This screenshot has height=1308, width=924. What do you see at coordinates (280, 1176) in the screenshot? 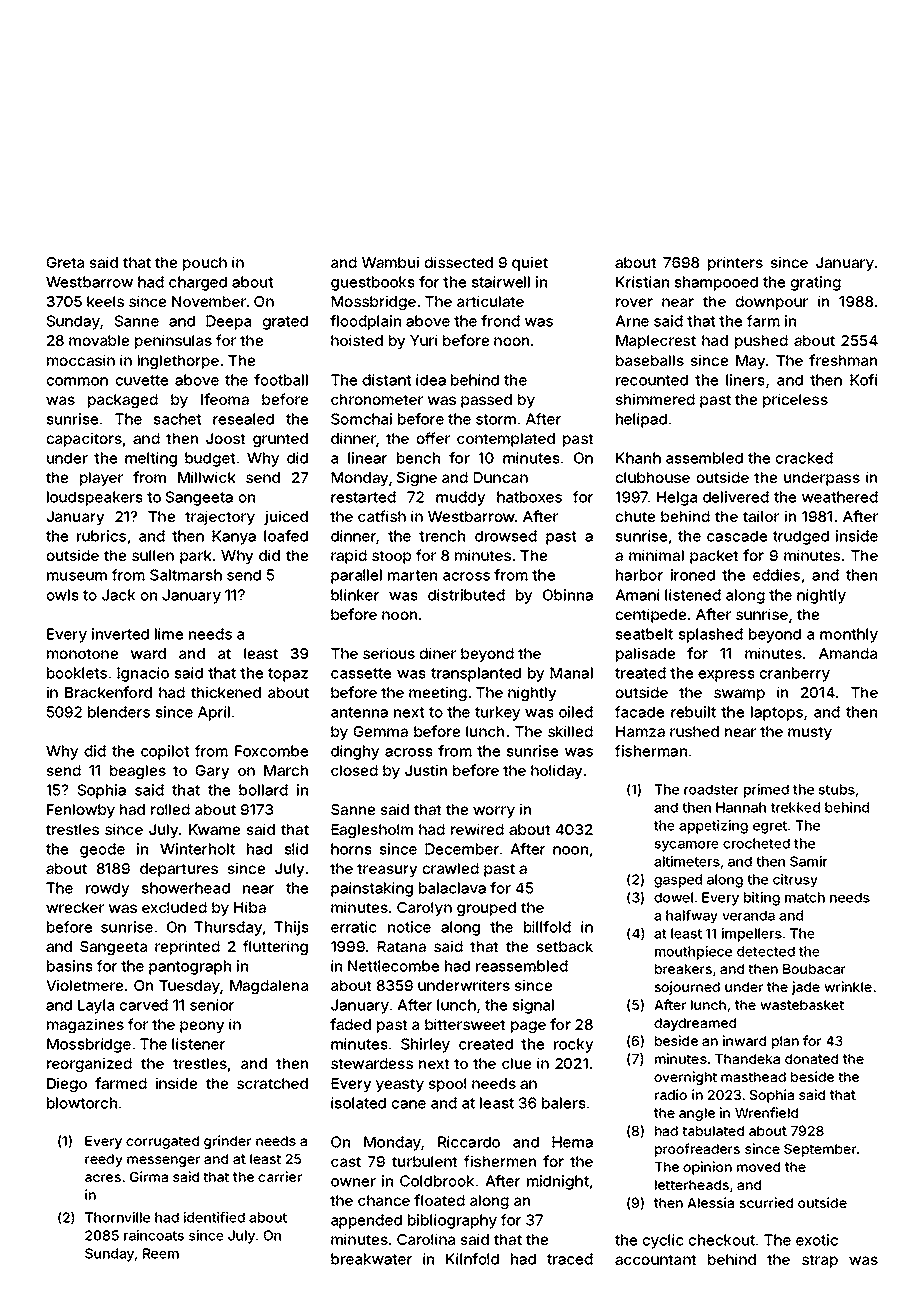
I see `carrier` at bounding box center [280, 1176].
